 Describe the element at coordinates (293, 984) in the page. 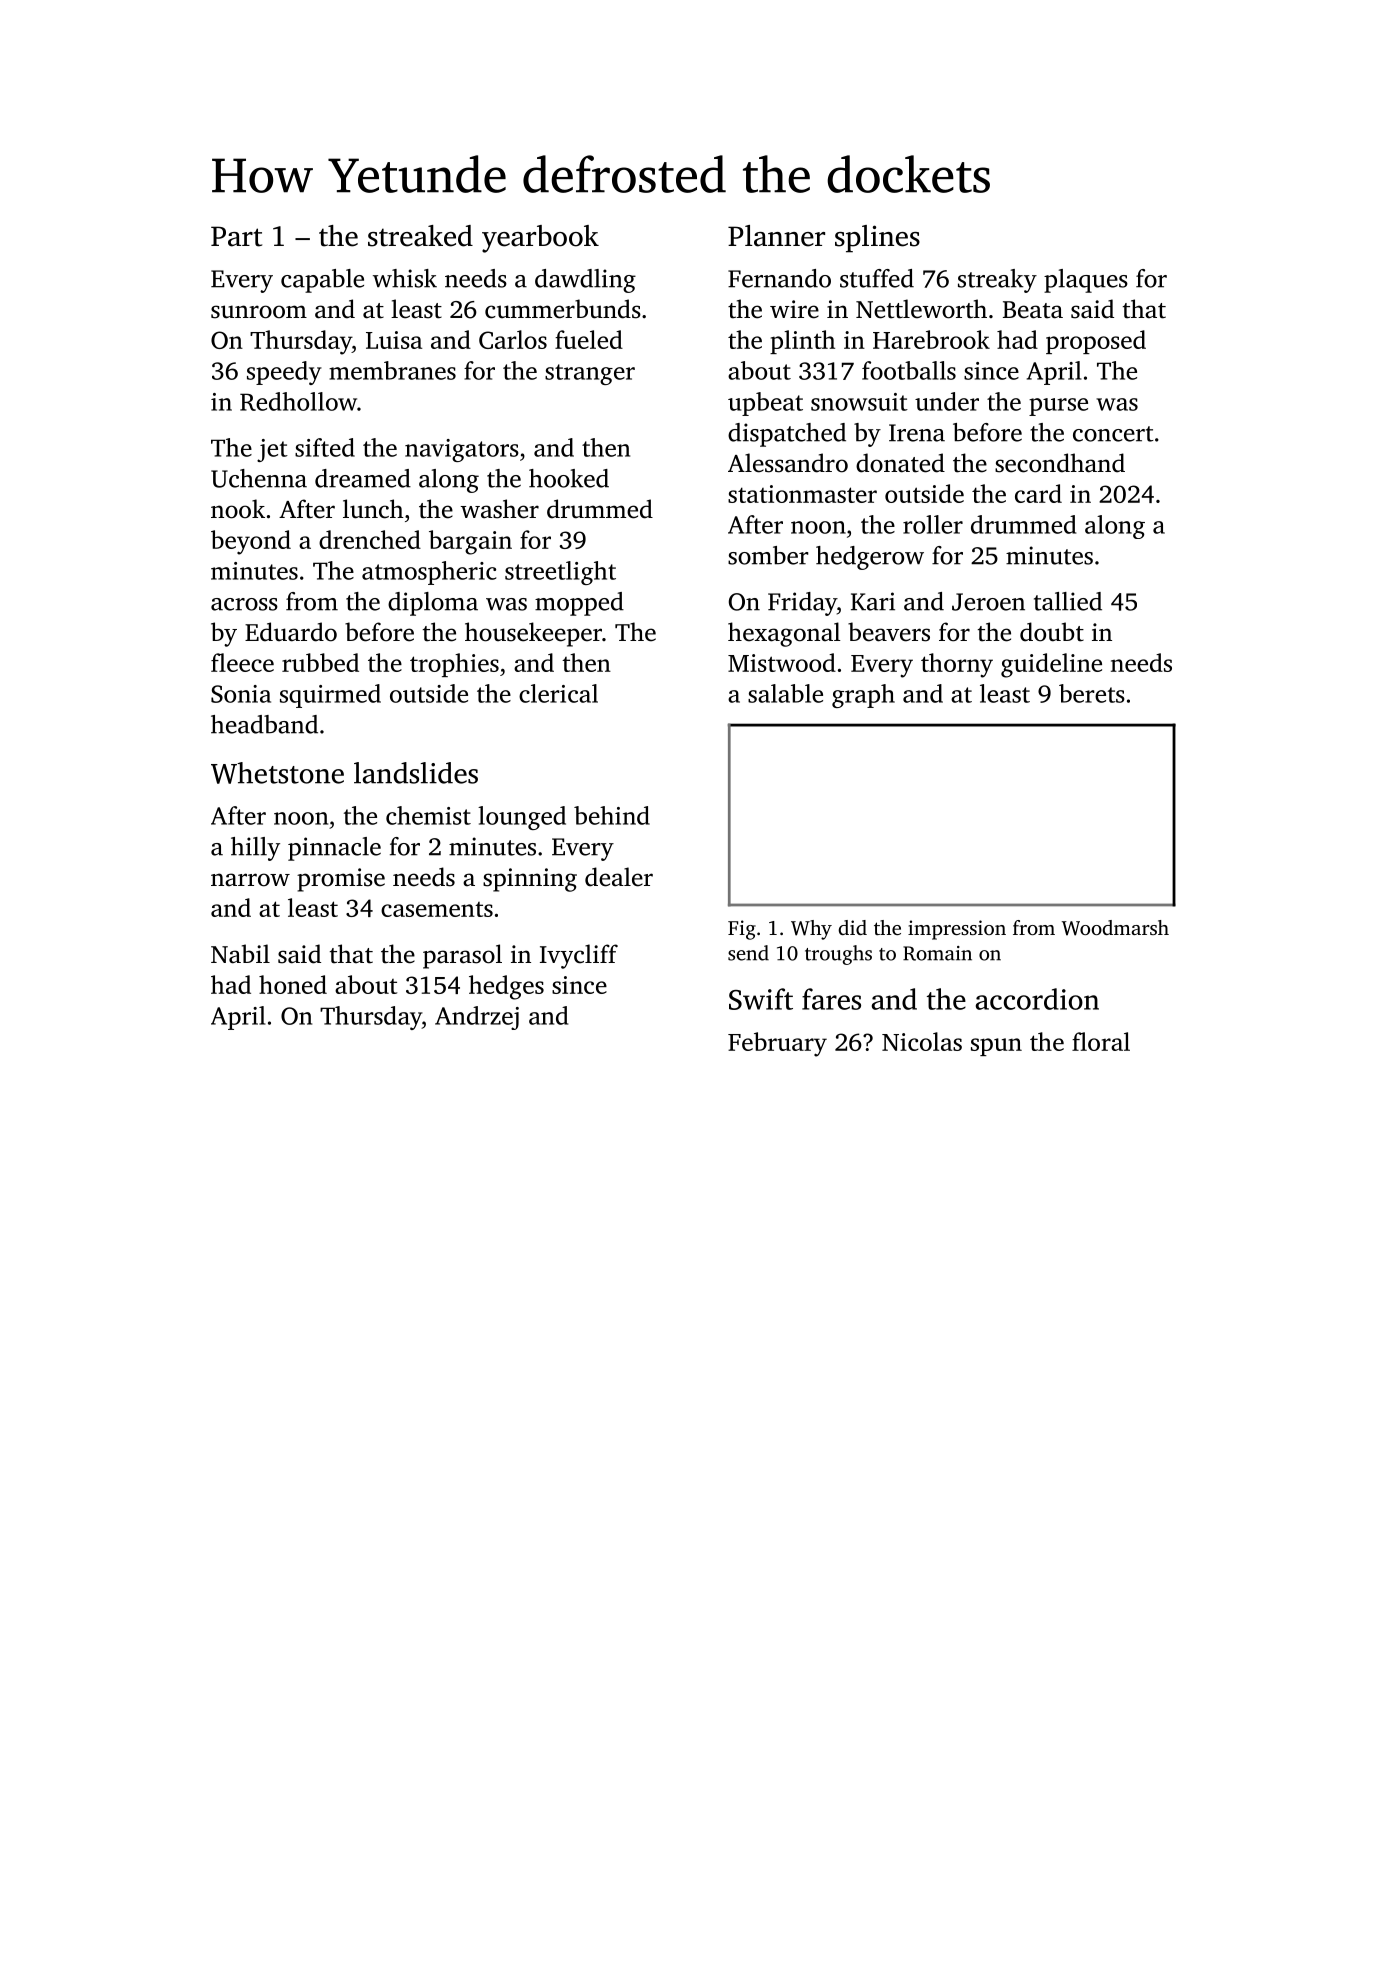

I see `honed` at that location.
